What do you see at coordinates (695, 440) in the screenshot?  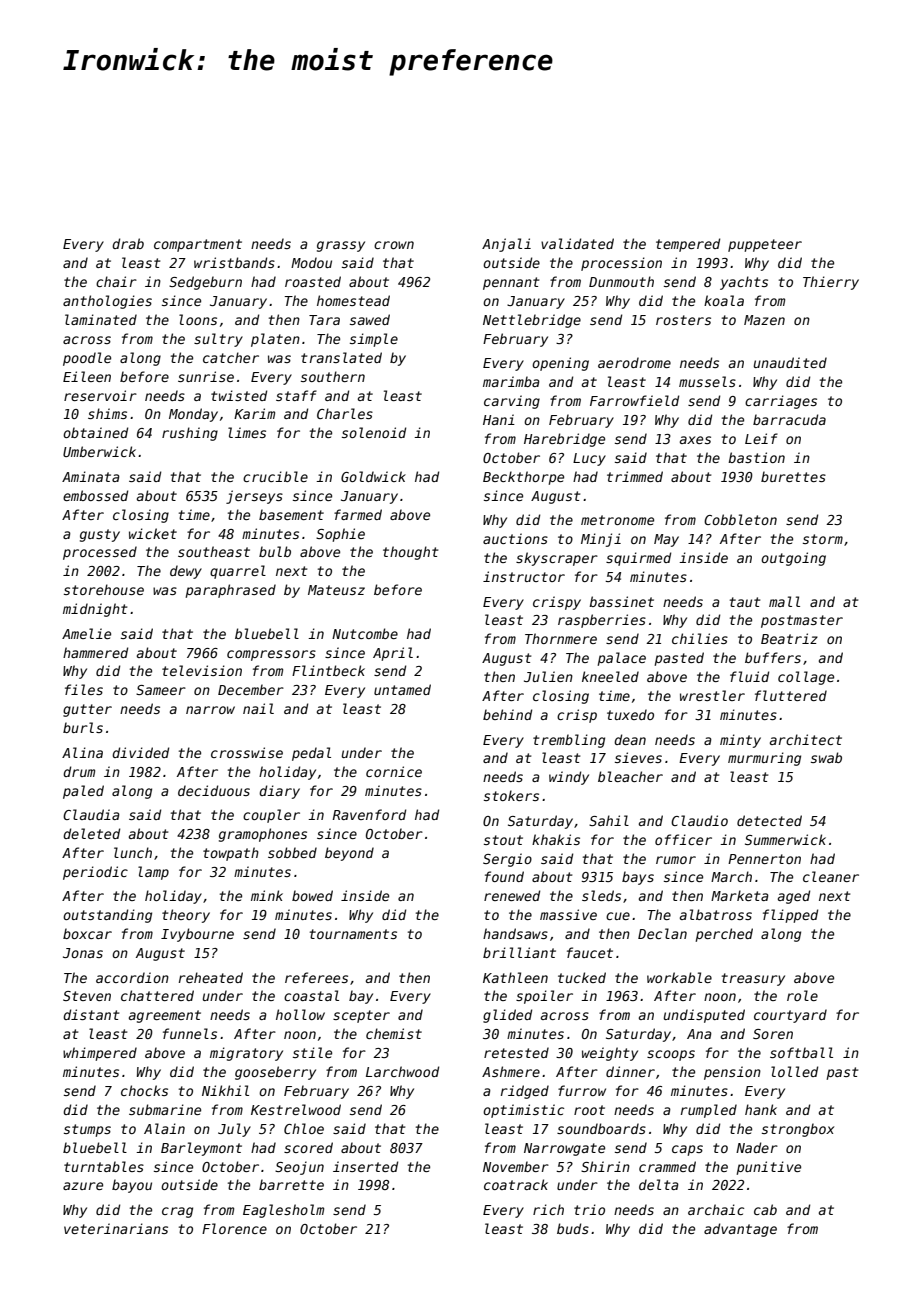 I see `axes` at bounding box center [695, 440].
